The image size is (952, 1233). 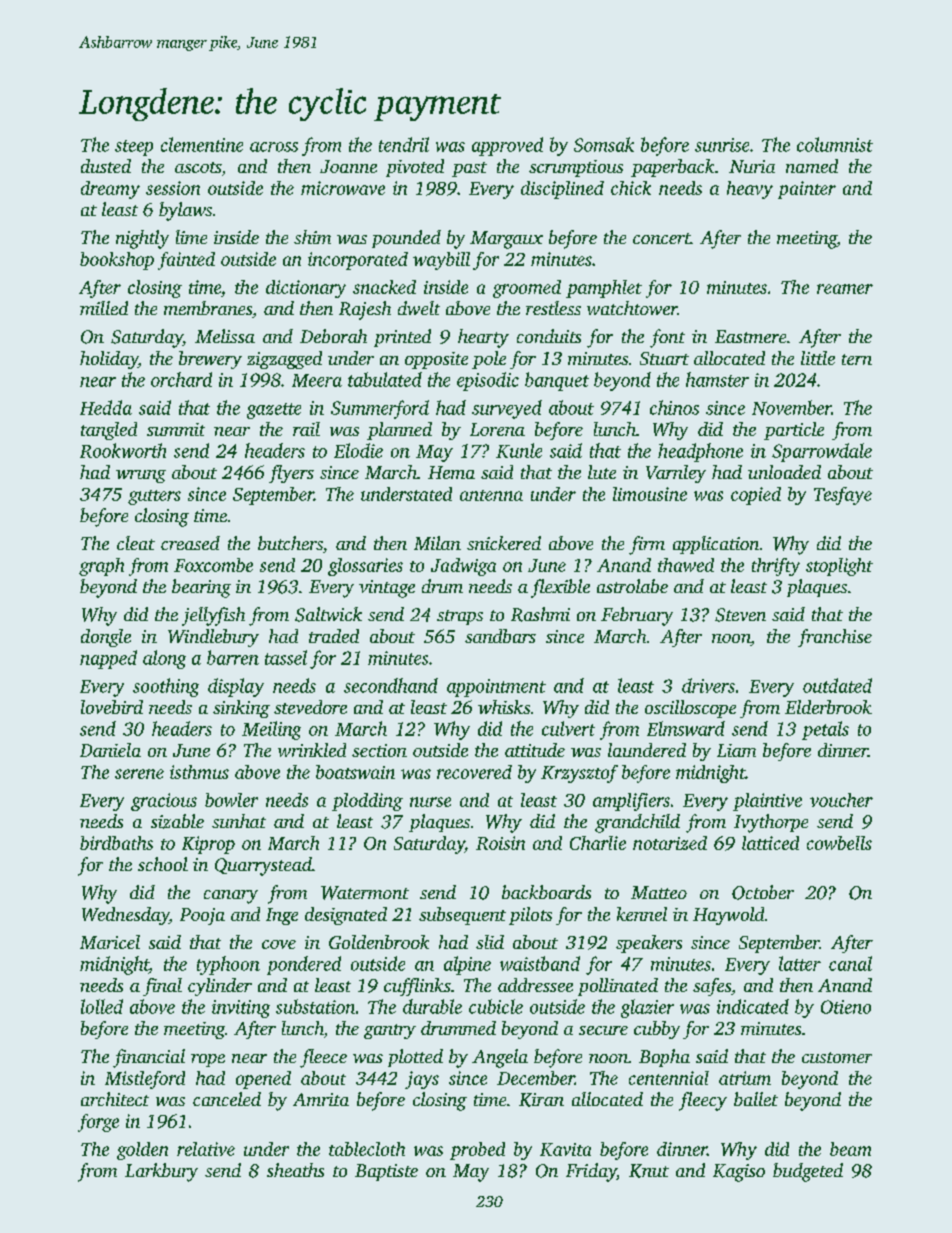 What do you see at coordinates (770, 843) in the document?
I see `latticed` at bounding box center [770, 843].
